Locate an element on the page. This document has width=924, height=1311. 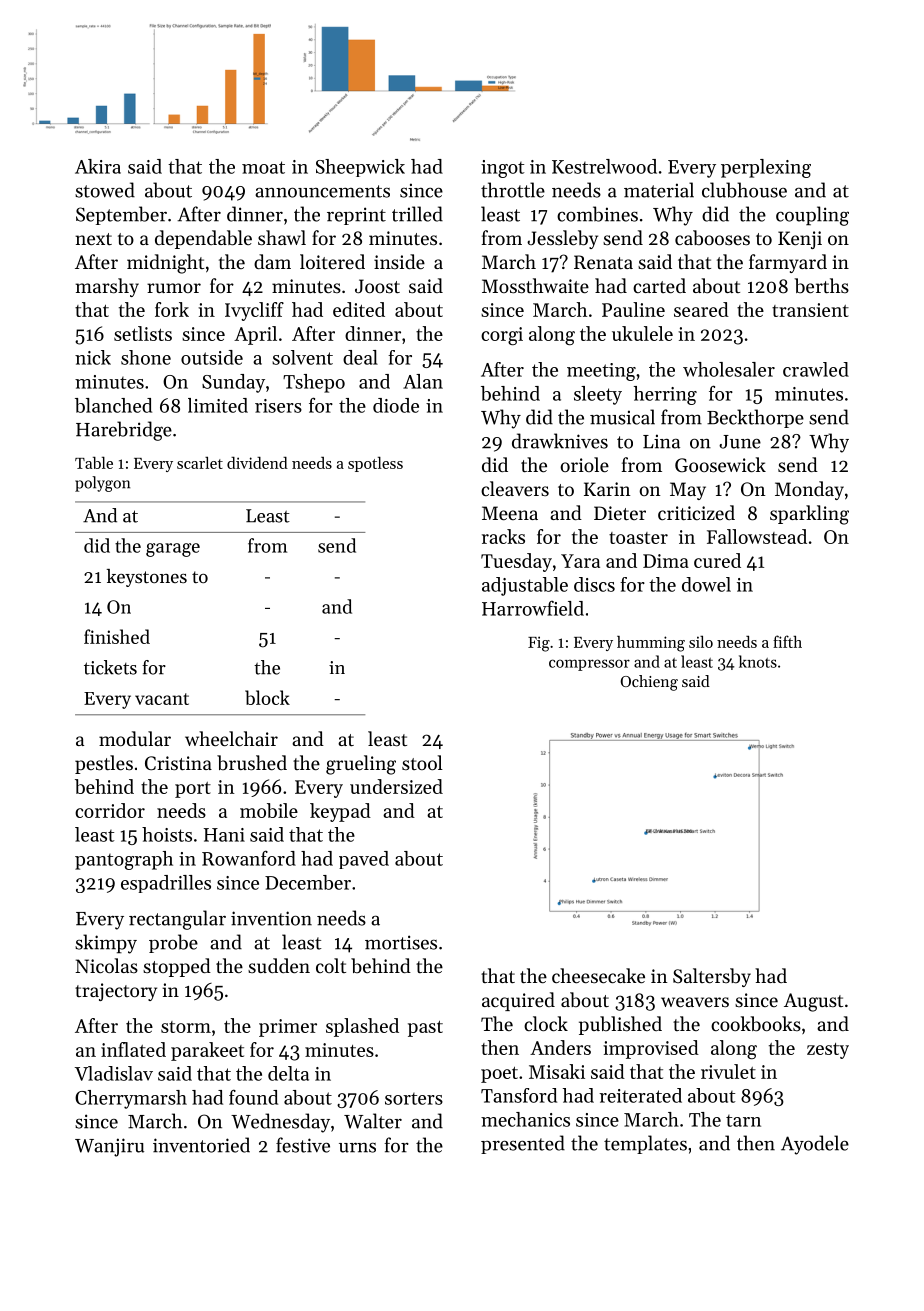
found is located at coordinates (253, 1097).
